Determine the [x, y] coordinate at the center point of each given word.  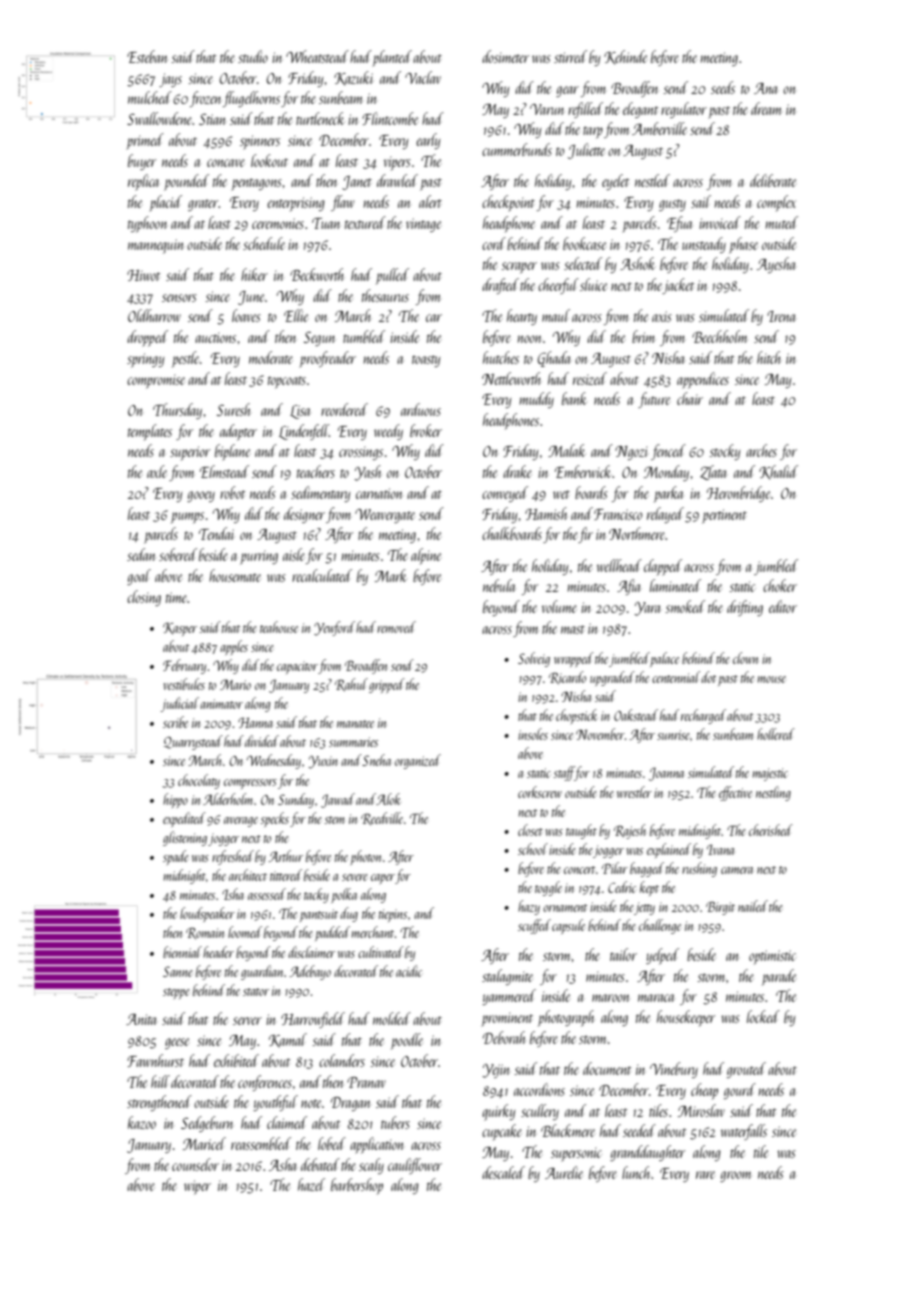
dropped [147, 338]
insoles [533, 734]
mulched [150, 97]
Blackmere [568, 1130]
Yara [647, 609]
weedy [388, 432]
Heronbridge [738, 494]
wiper [197, 1187]
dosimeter [505, 56]
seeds [723, 87]
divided [262, 741]
